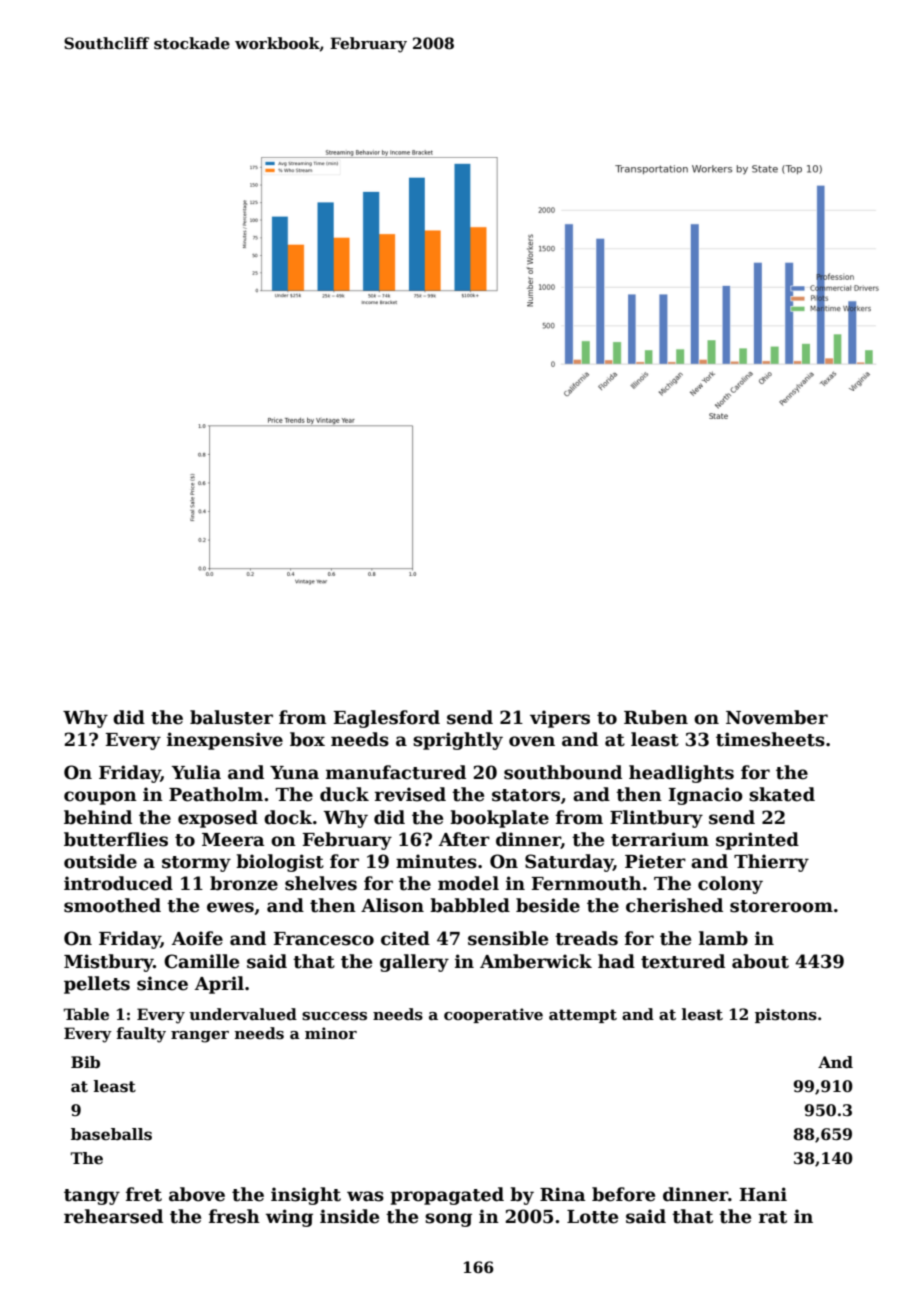 Image resolution: width=924 pixels, height=1308 pixels. I want to click on minor, so click(331, 1033).
